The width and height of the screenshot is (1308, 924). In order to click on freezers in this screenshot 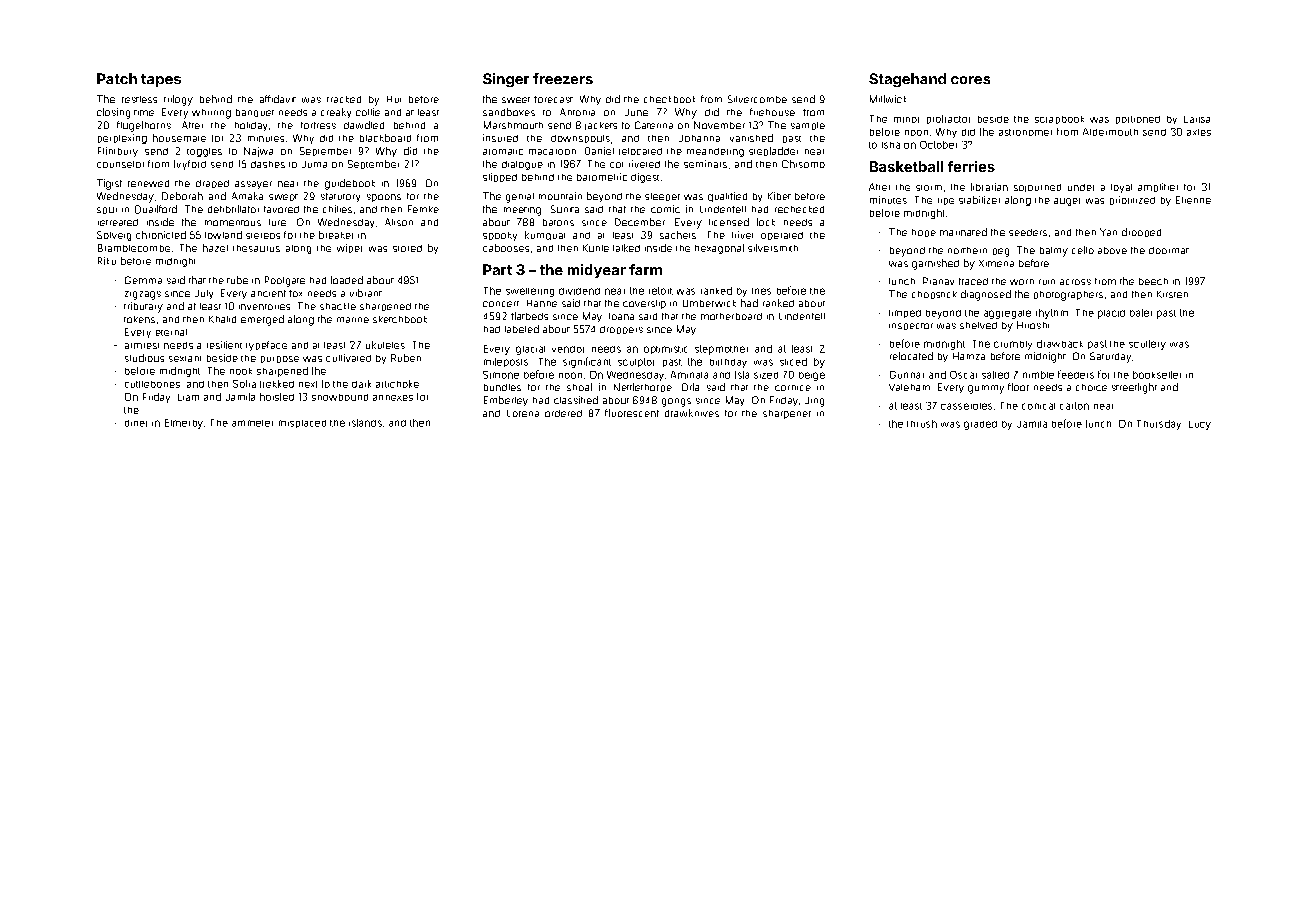, I will do `click(563, 78)`.
